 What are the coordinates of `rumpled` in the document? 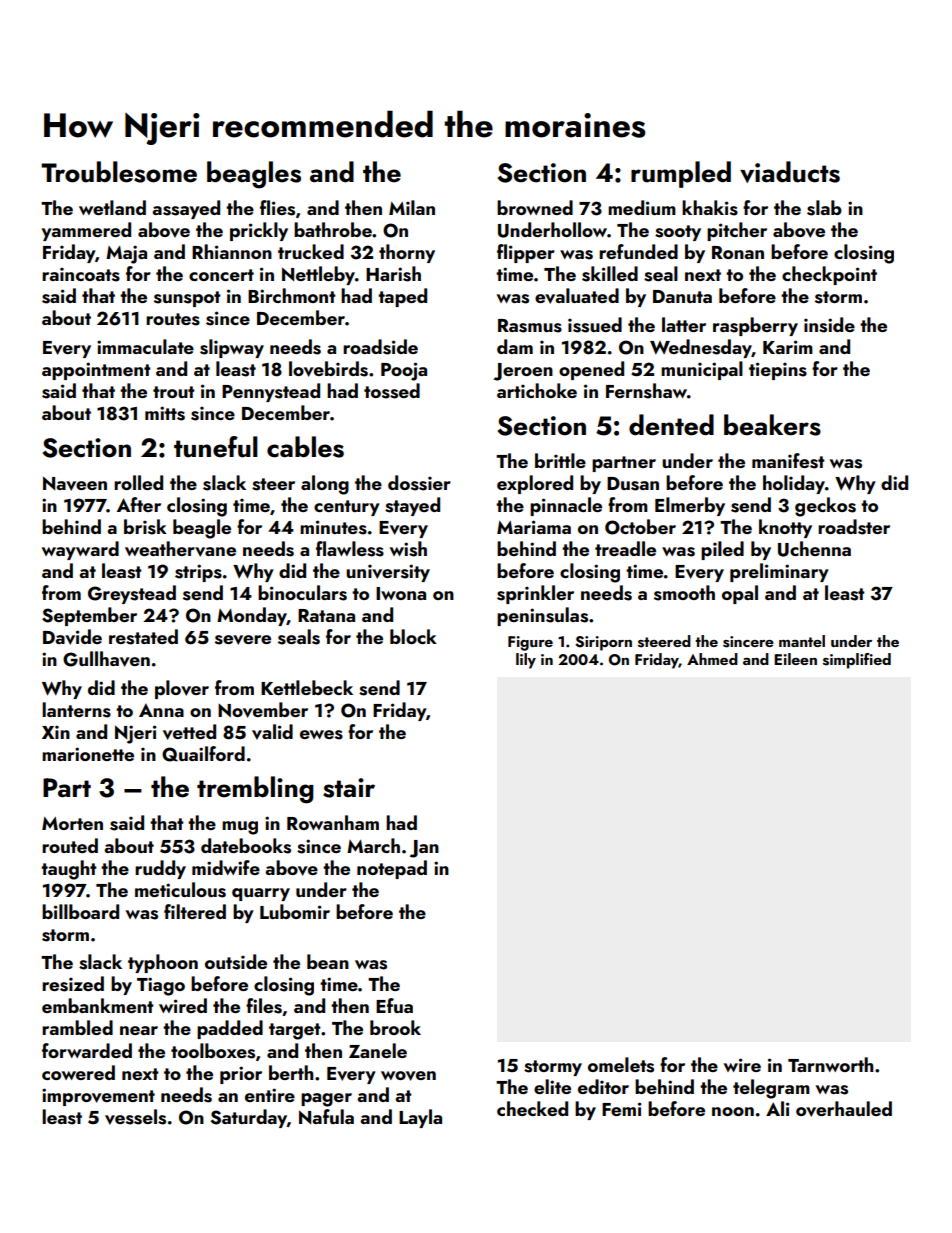 It's located at (681, 174).
